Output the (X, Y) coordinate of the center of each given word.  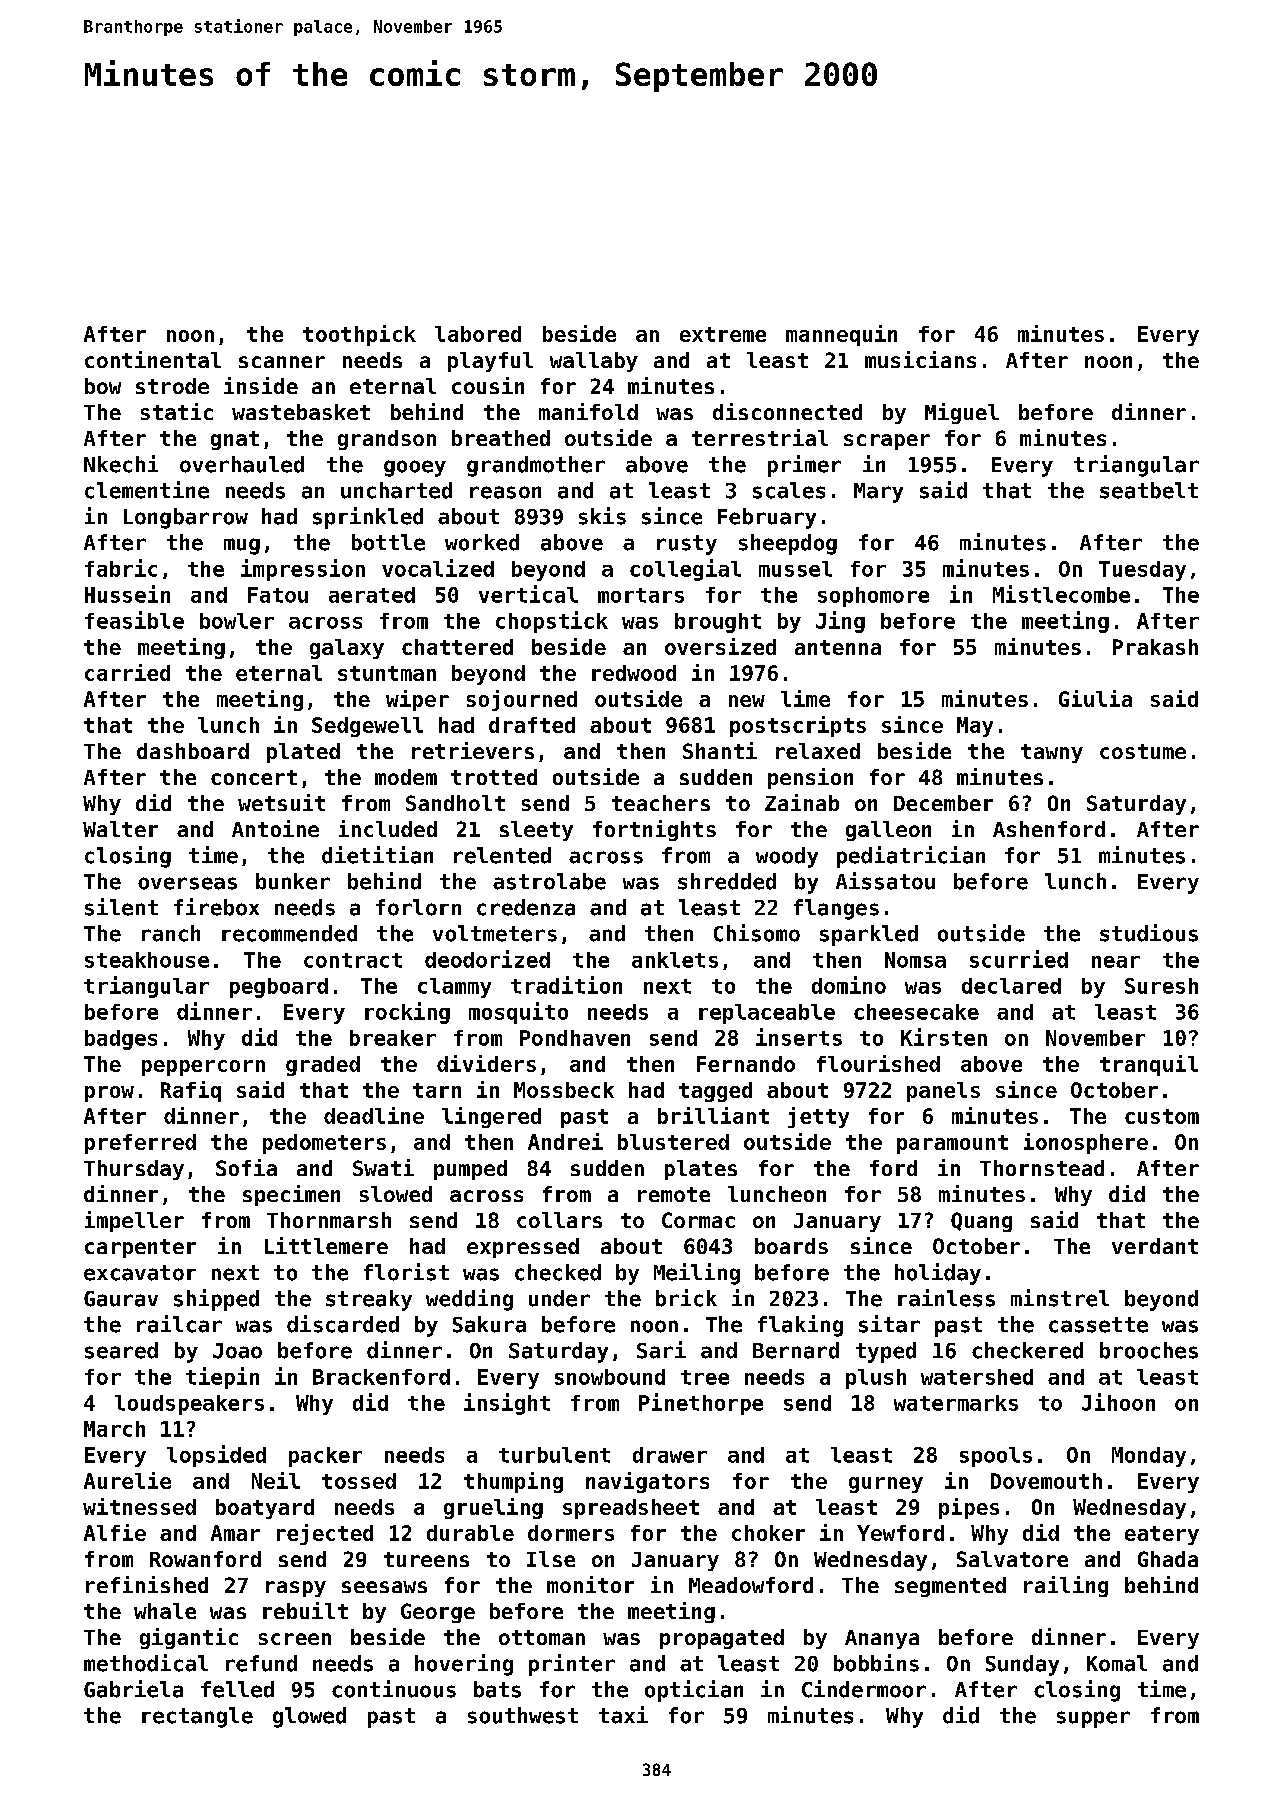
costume (1143, 751)
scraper (887, 442)
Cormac (698, 1220)
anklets (675, 960)
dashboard (193, 751)
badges (121, 1040)
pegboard (279, 988)
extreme (723, 334)
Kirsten (944, 1037)
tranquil (1149, 1065)
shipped (216, 1300)
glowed (309, 1717)
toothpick (359, 335)
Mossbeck (564, 1090)
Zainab (802, 802)
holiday (938, 1274)
